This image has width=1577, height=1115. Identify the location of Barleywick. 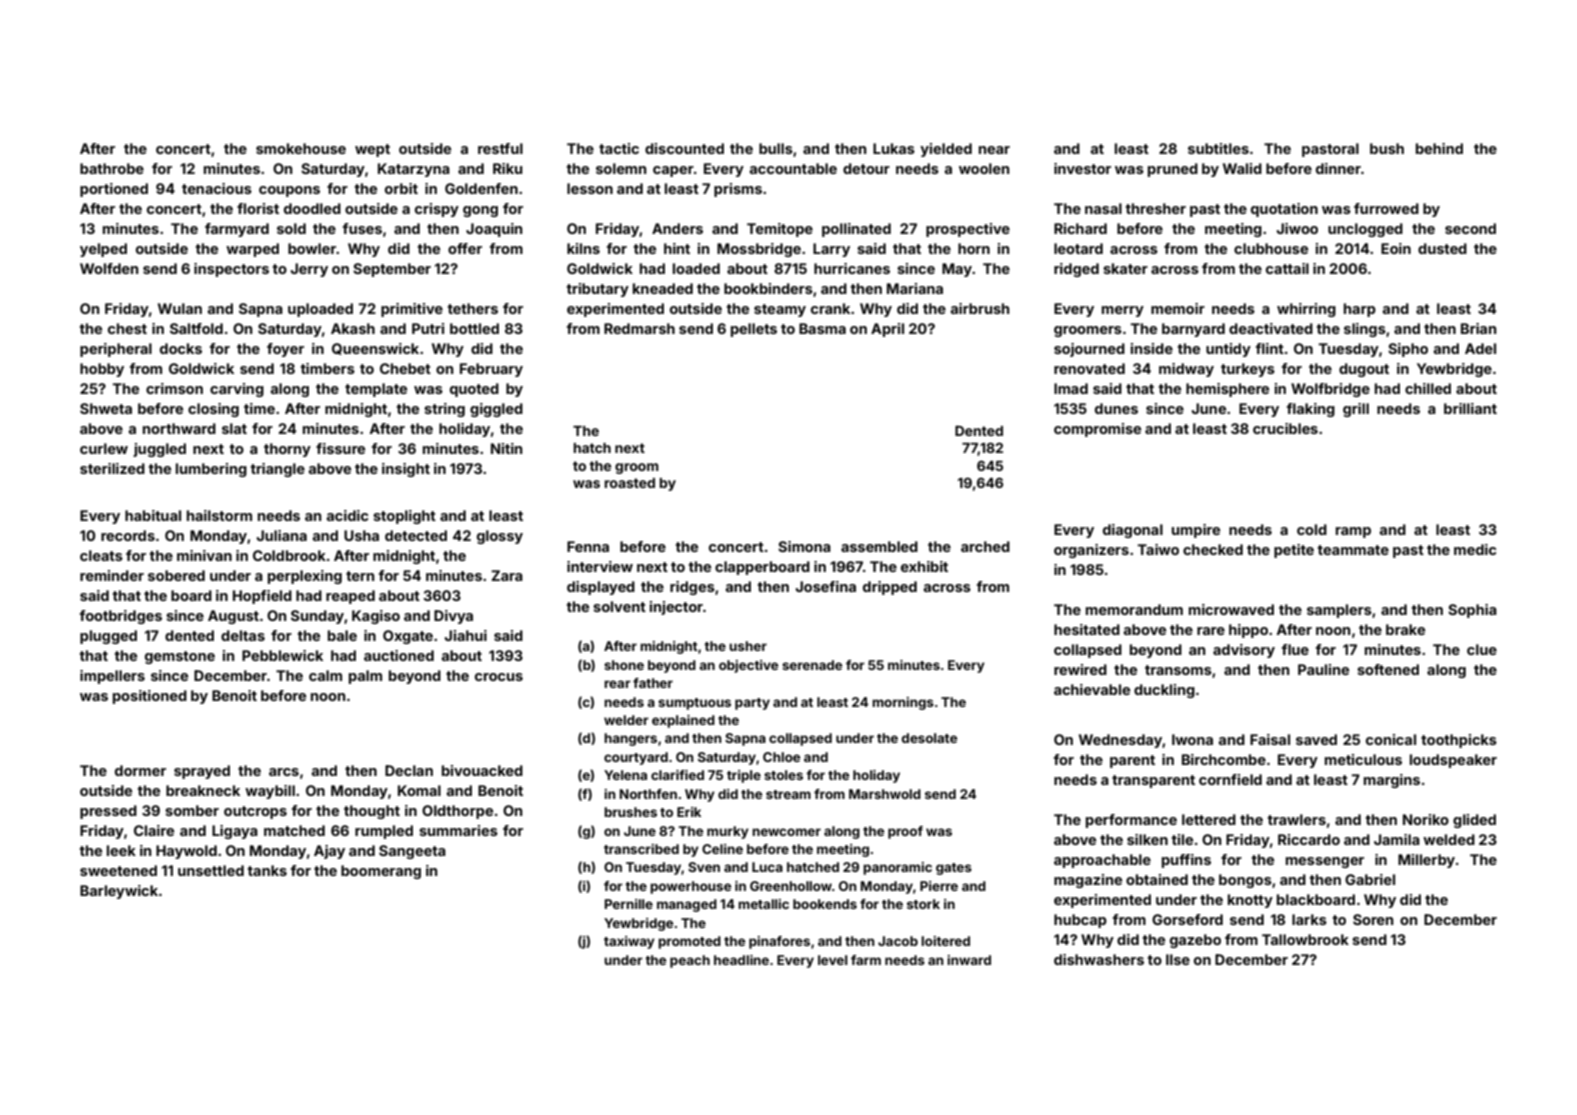
(119, 892).
